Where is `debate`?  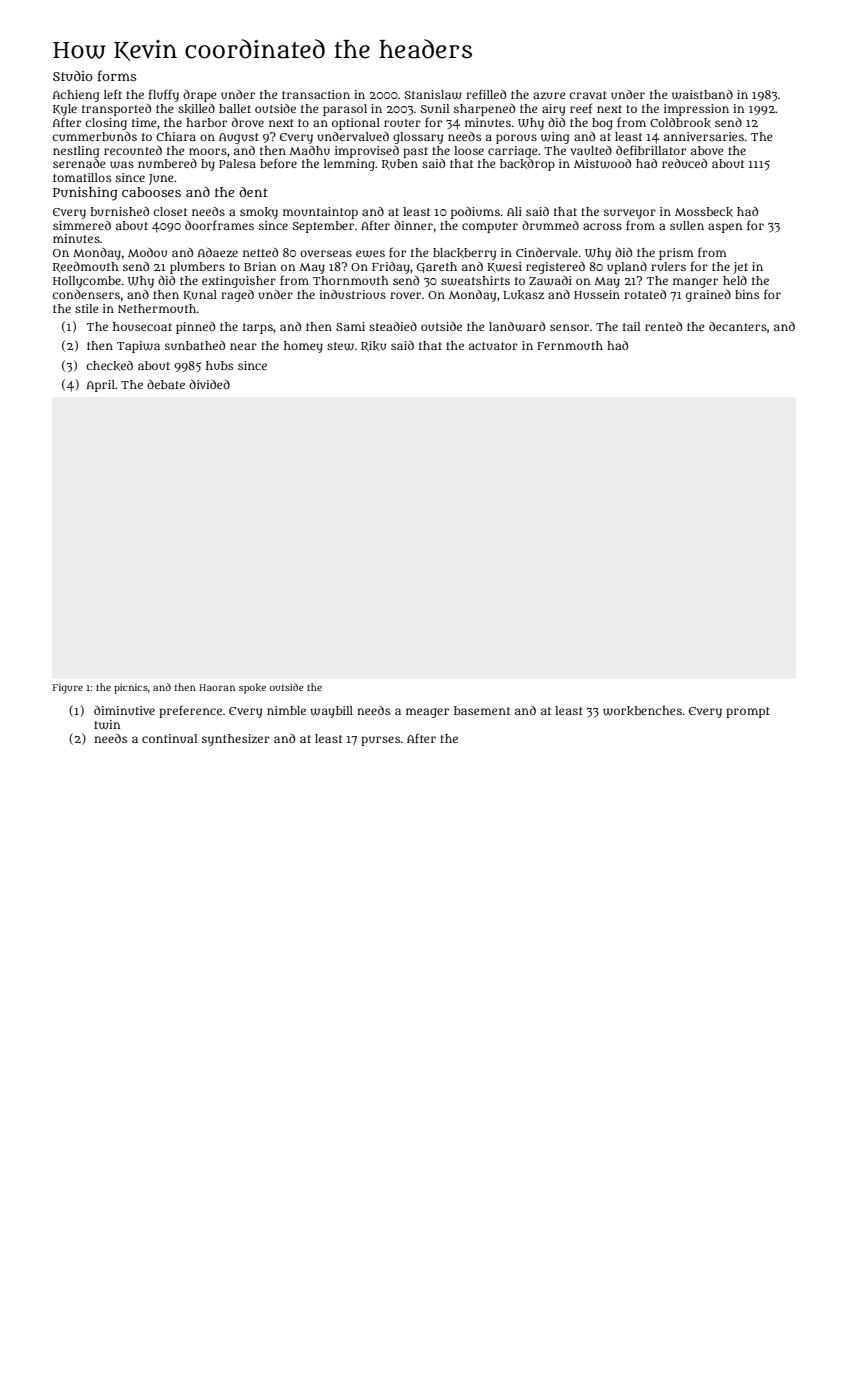 debate is located at coordinates (166, 384).
